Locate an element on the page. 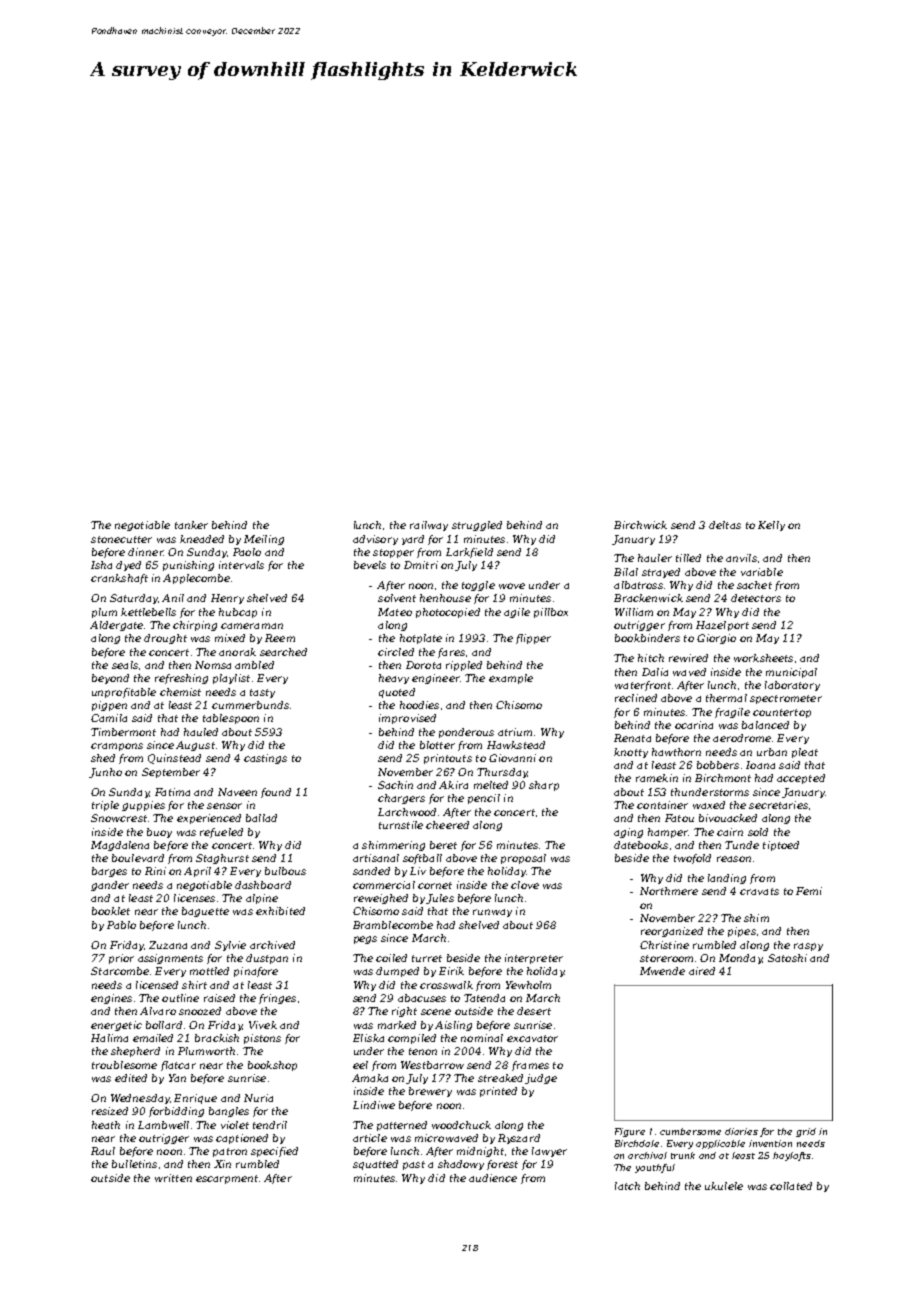 This document has height=1308, width=924. Anil is located at coordinates (173, 598).
